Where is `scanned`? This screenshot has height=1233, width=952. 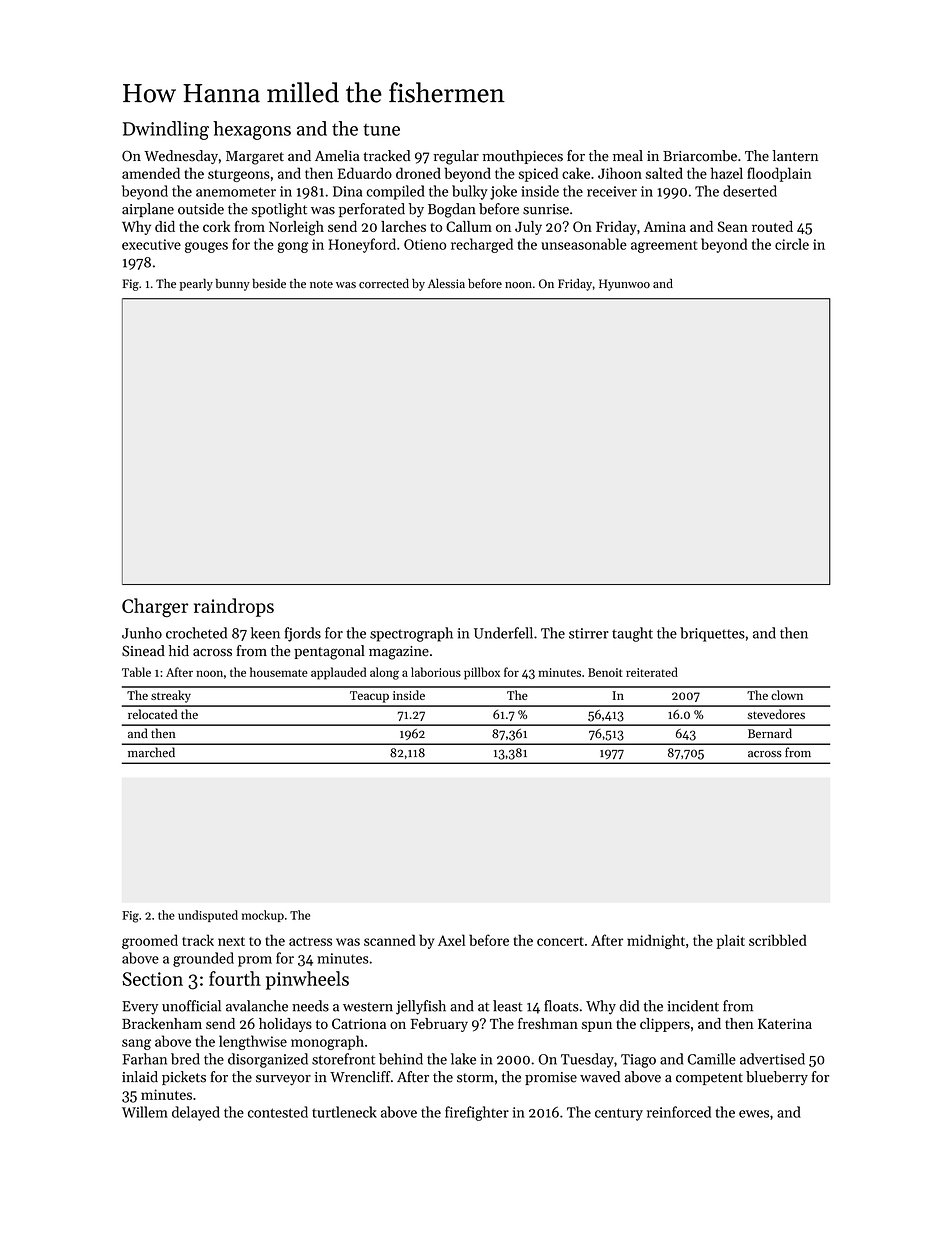
scanned is located at coordinates (390, 940).
